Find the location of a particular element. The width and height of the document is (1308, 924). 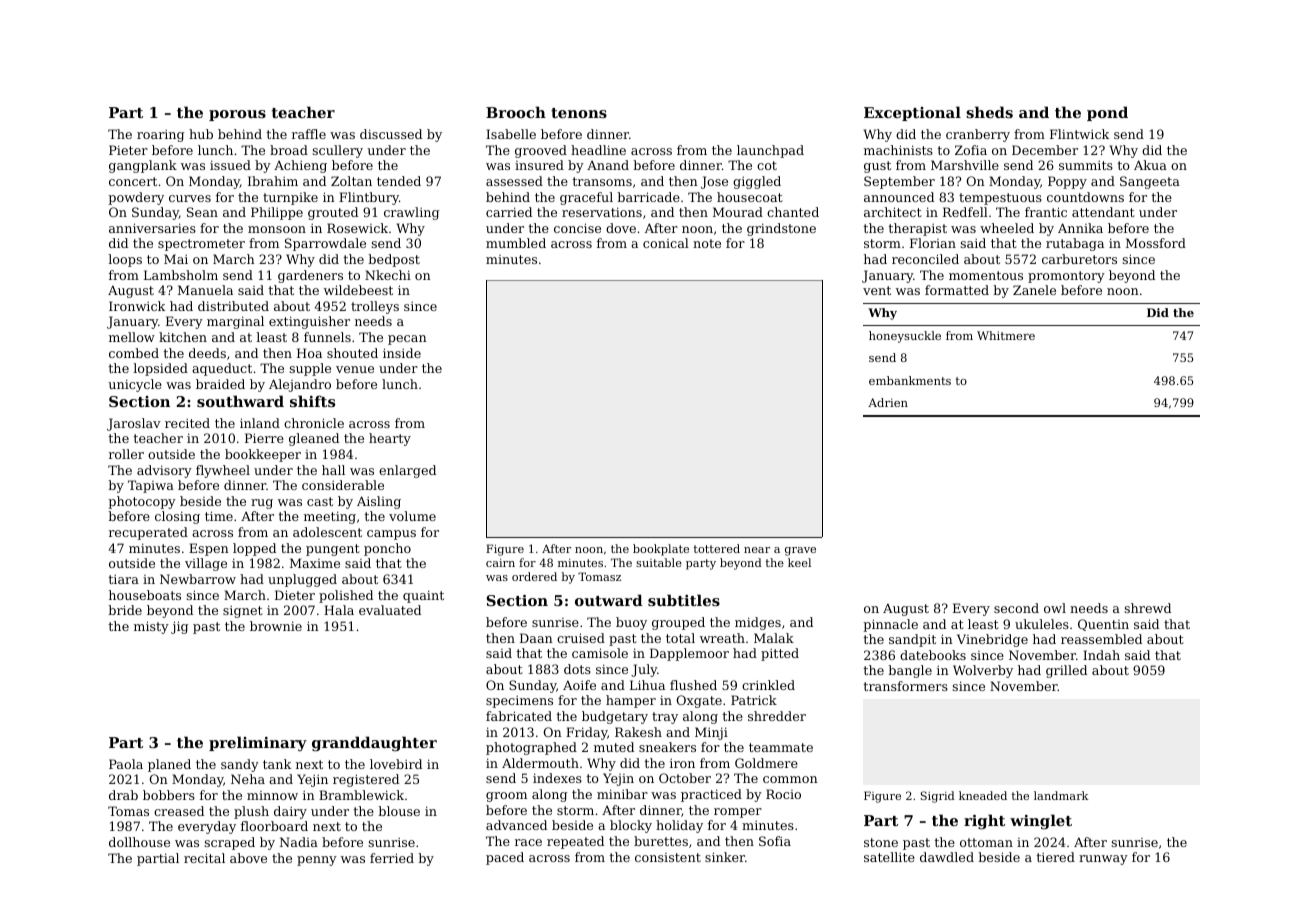

headline is located at coordinates (598, 150).
